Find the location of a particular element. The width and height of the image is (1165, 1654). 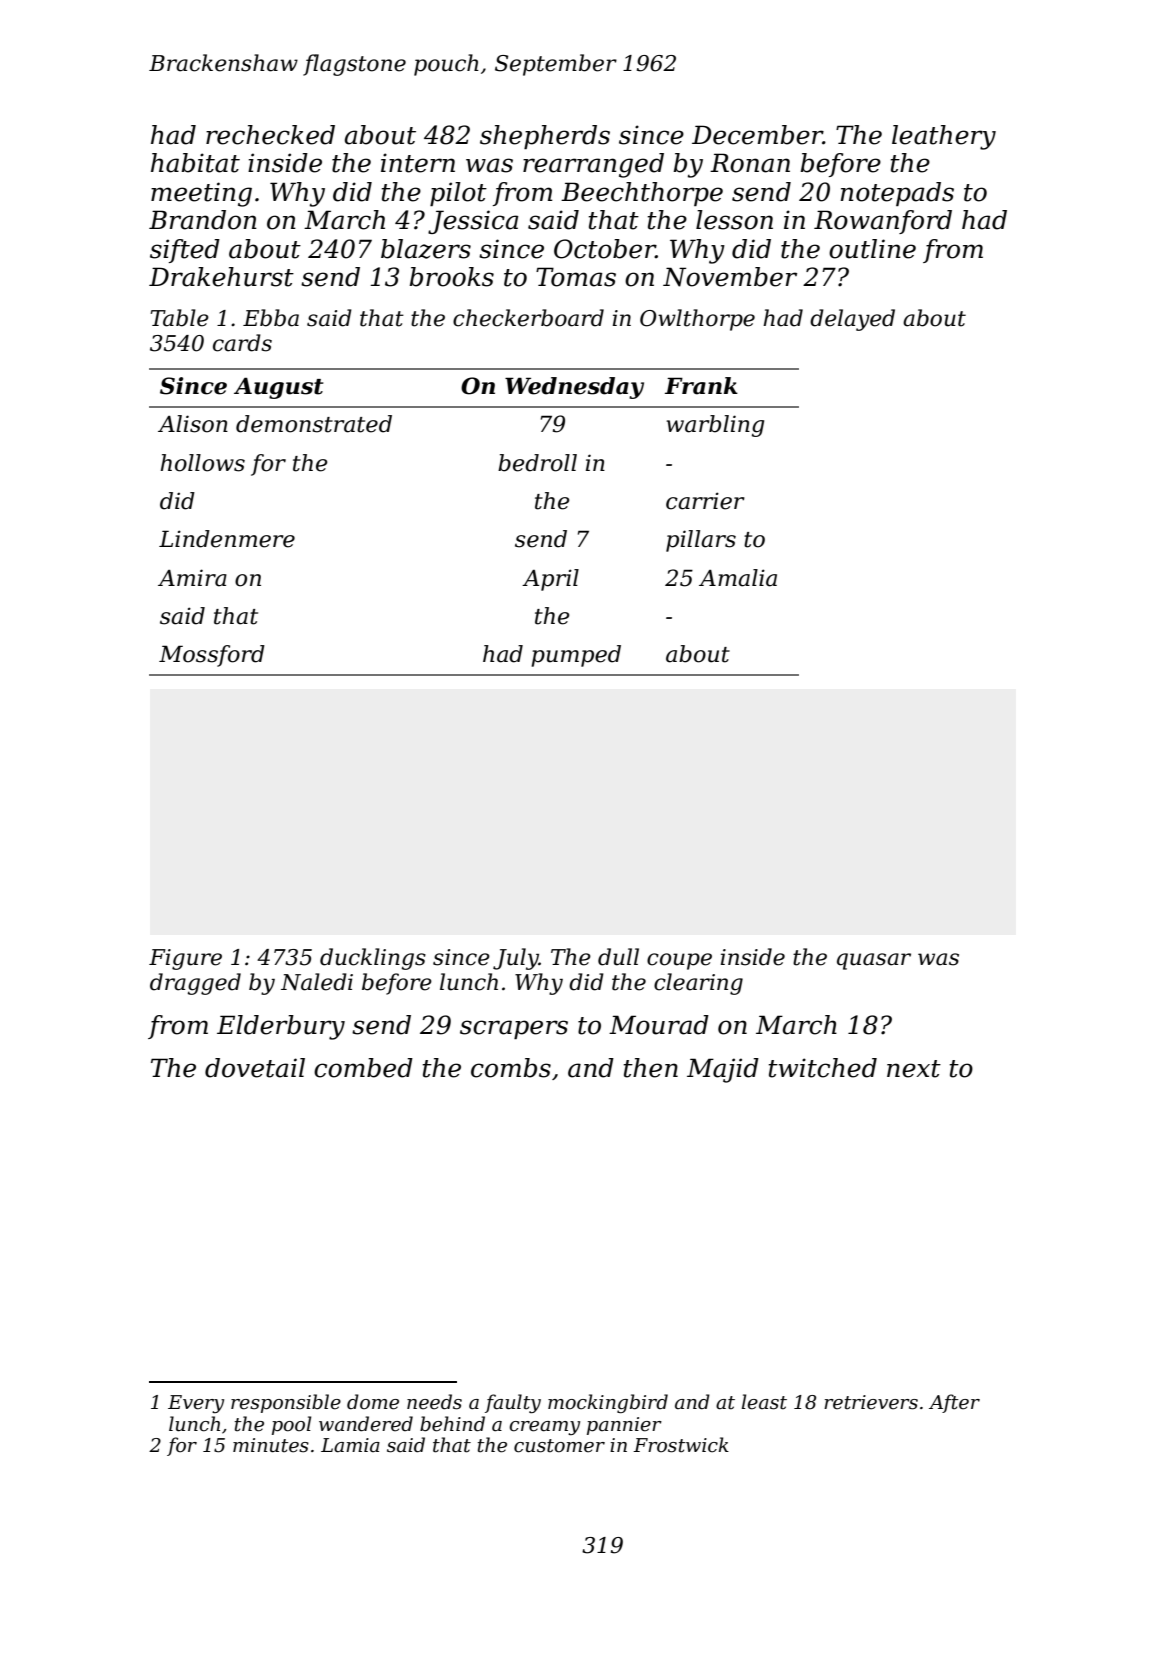

sifted is located at coordinates (185, 251).
